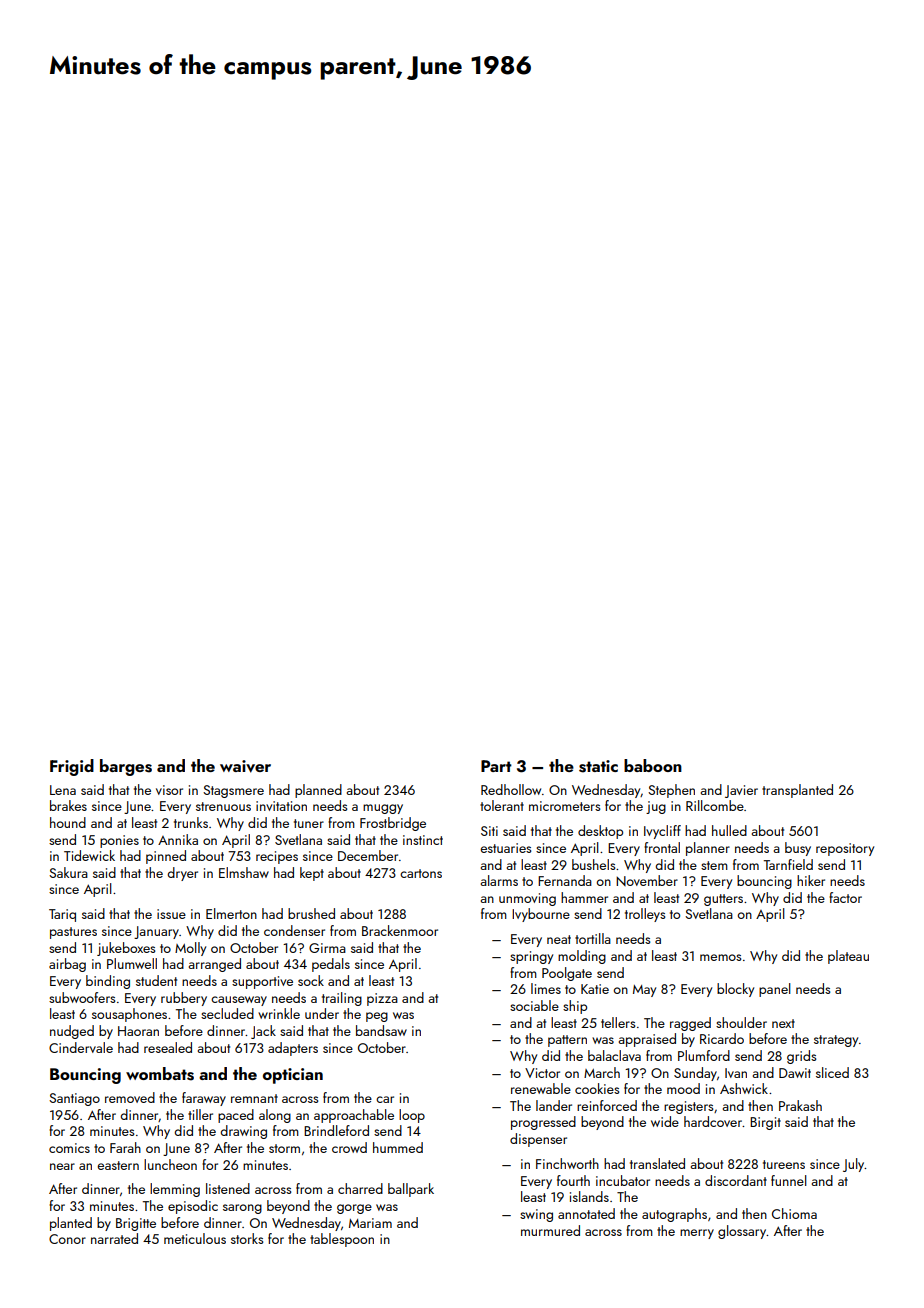 The width and height of the screenshot is (924, 1308). I want to click on merry, so click(697, 1234).
